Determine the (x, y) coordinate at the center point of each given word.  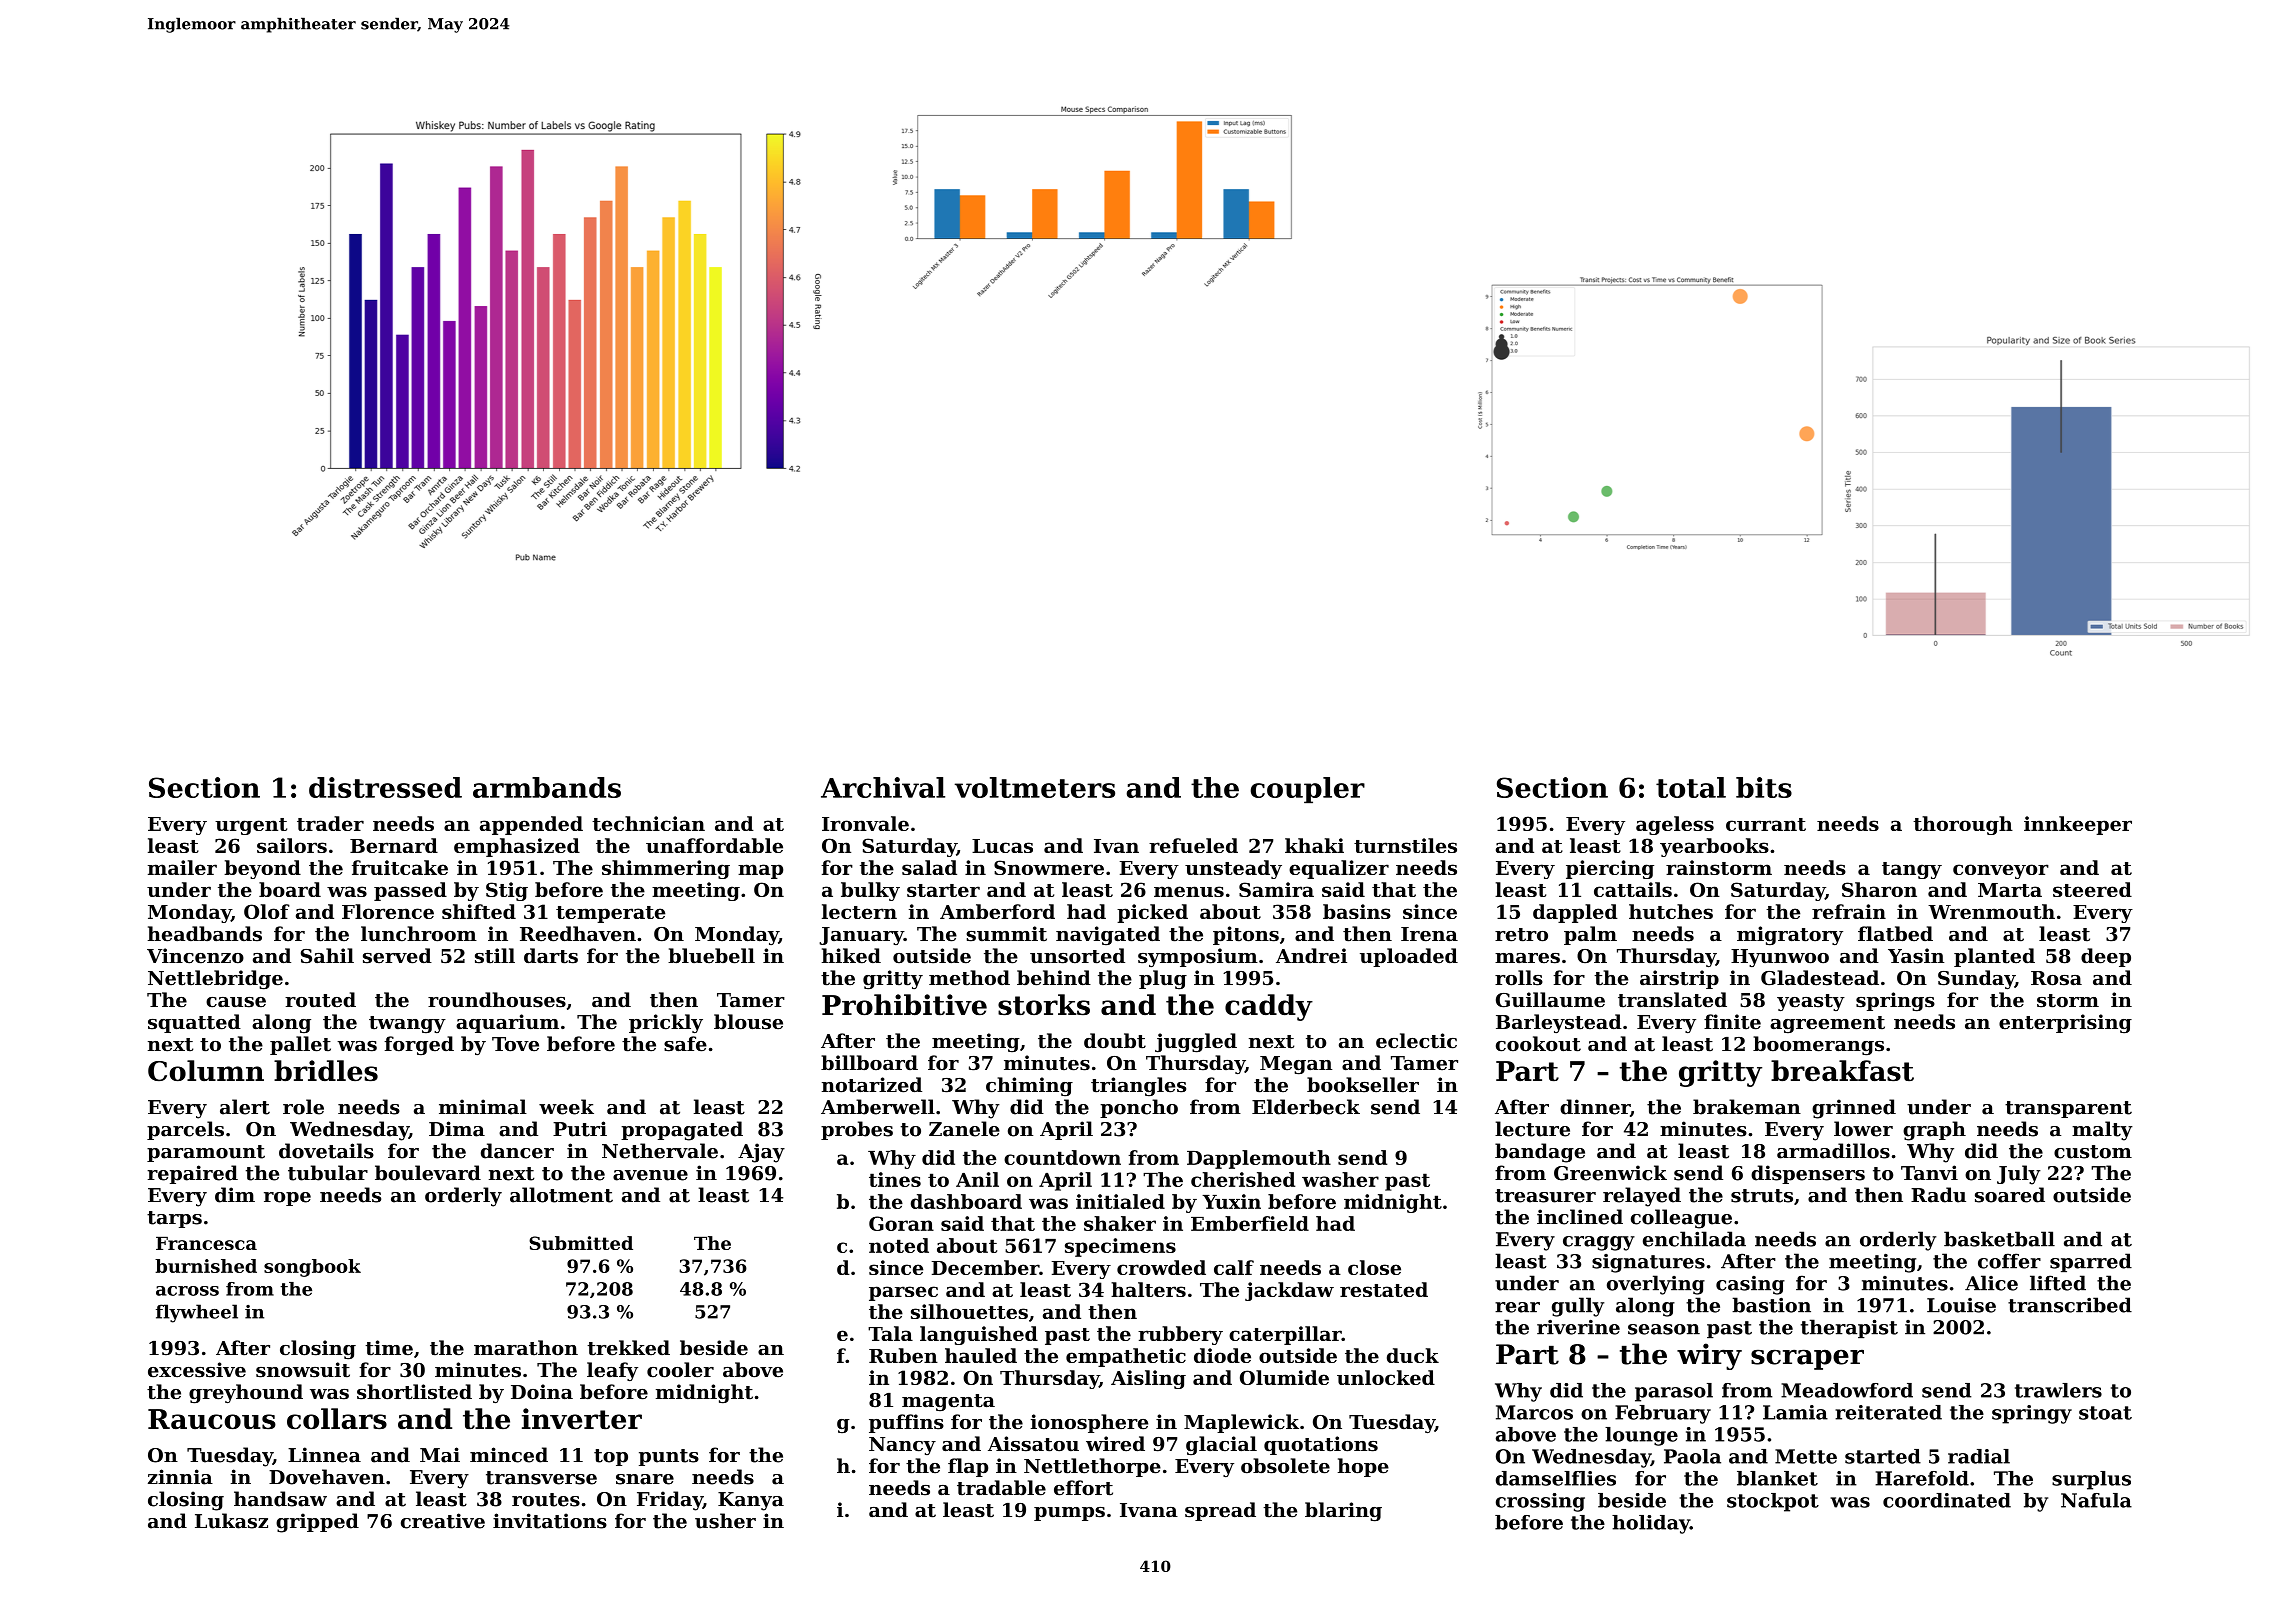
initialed (1120, 1201)
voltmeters (1035, 787)
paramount (206, 1153)
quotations (1321, 1445)
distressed (385, 787)
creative (443, 1521)
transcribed (2070, 1305)
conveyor (2001, 871)
